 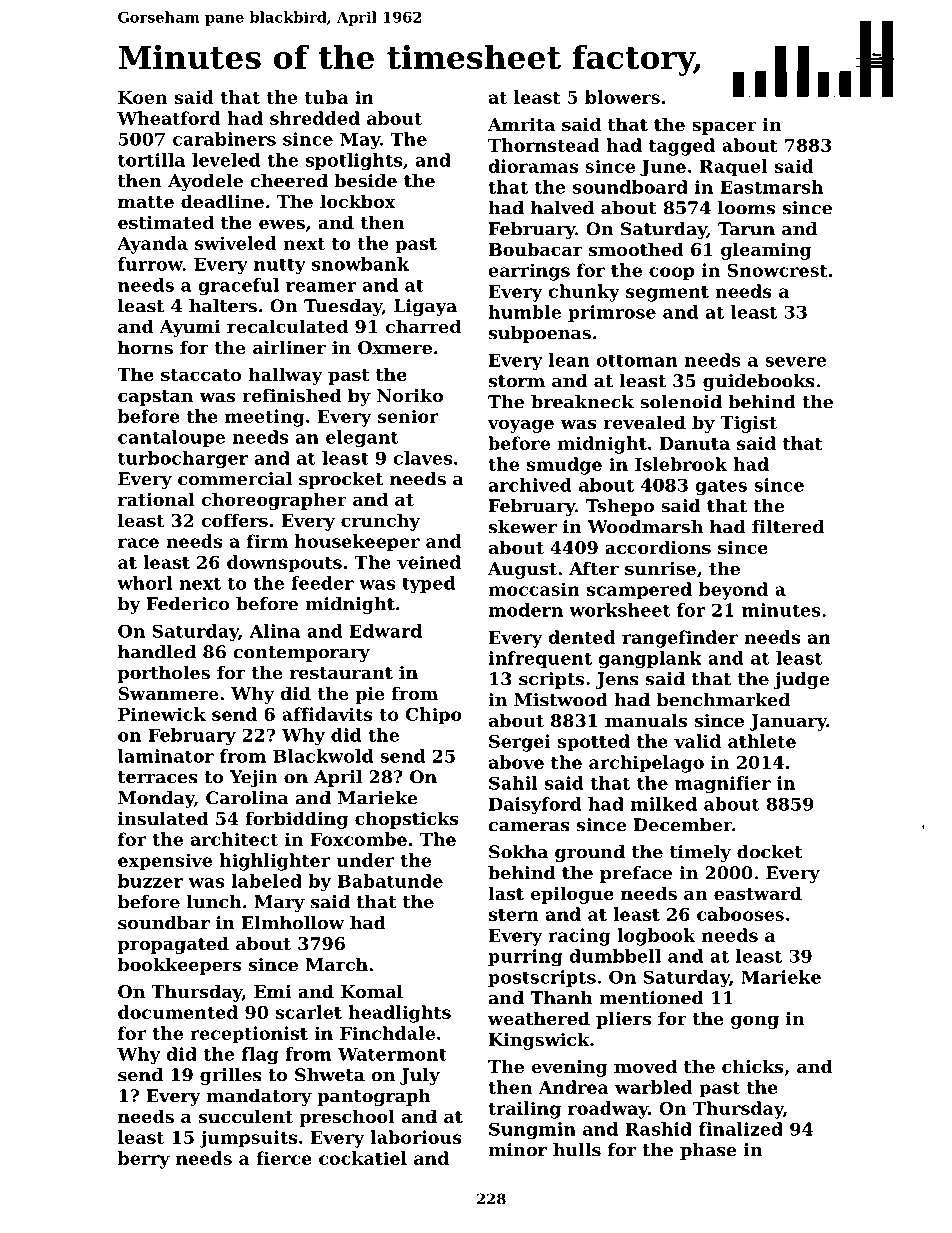 What do you see at coordinates (612, 313) in the page?
I see `primrose` at bounding box center [612, 313].
